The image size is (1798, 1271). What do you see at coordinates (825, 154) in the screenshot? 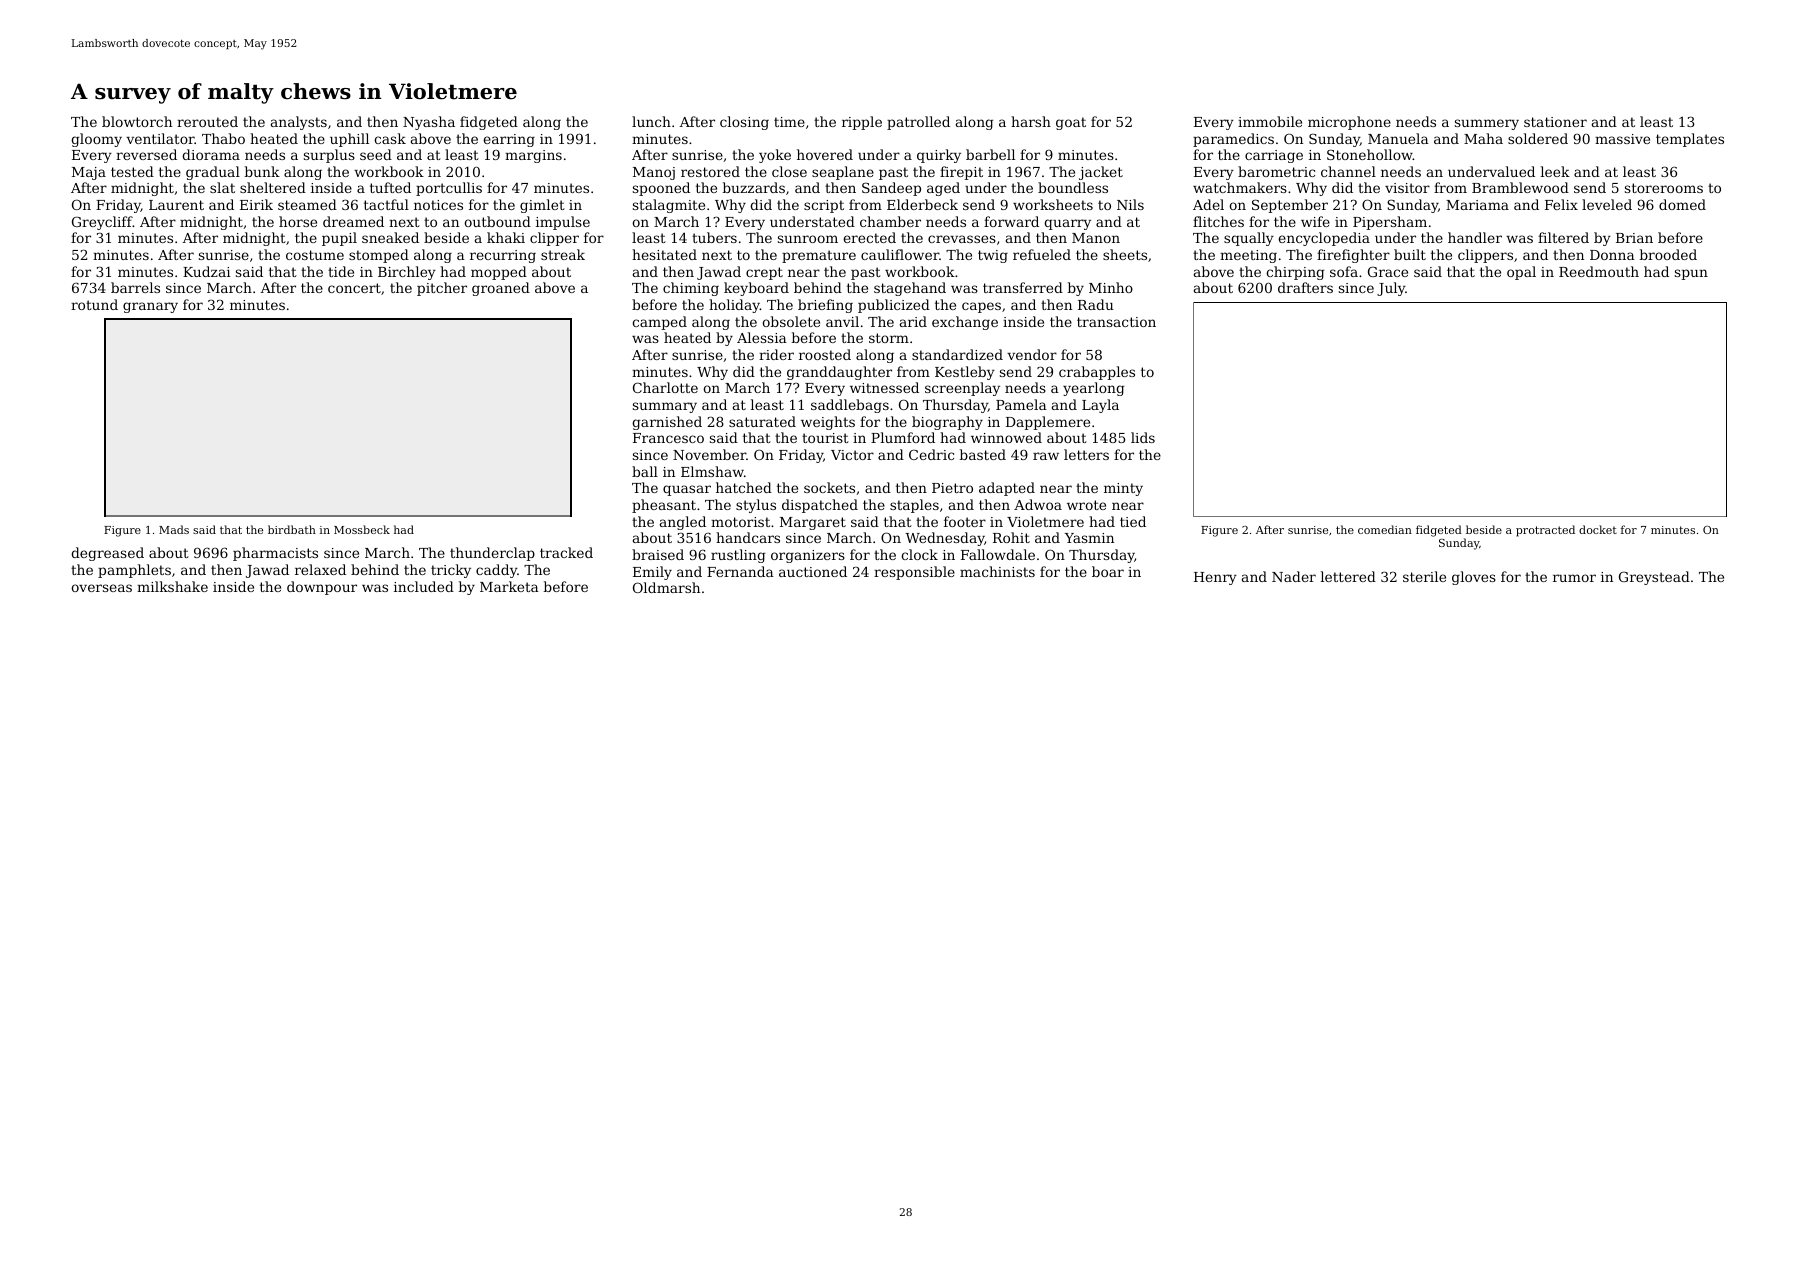
I see `hovered` at bounding box center [825, 154].
